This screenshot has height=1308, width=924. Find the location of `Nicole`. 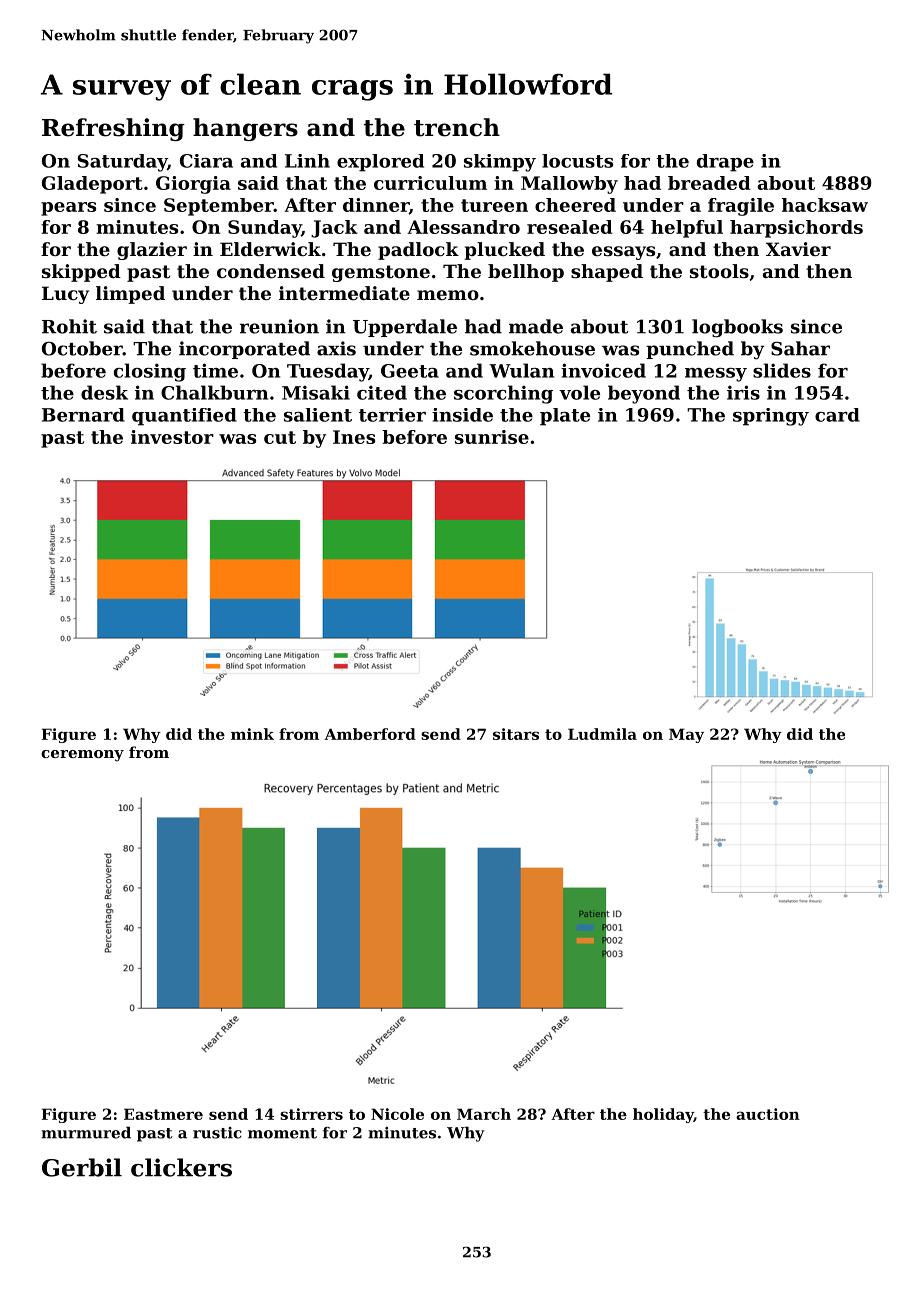

Nicole is located at coordinates (397, 1114).
